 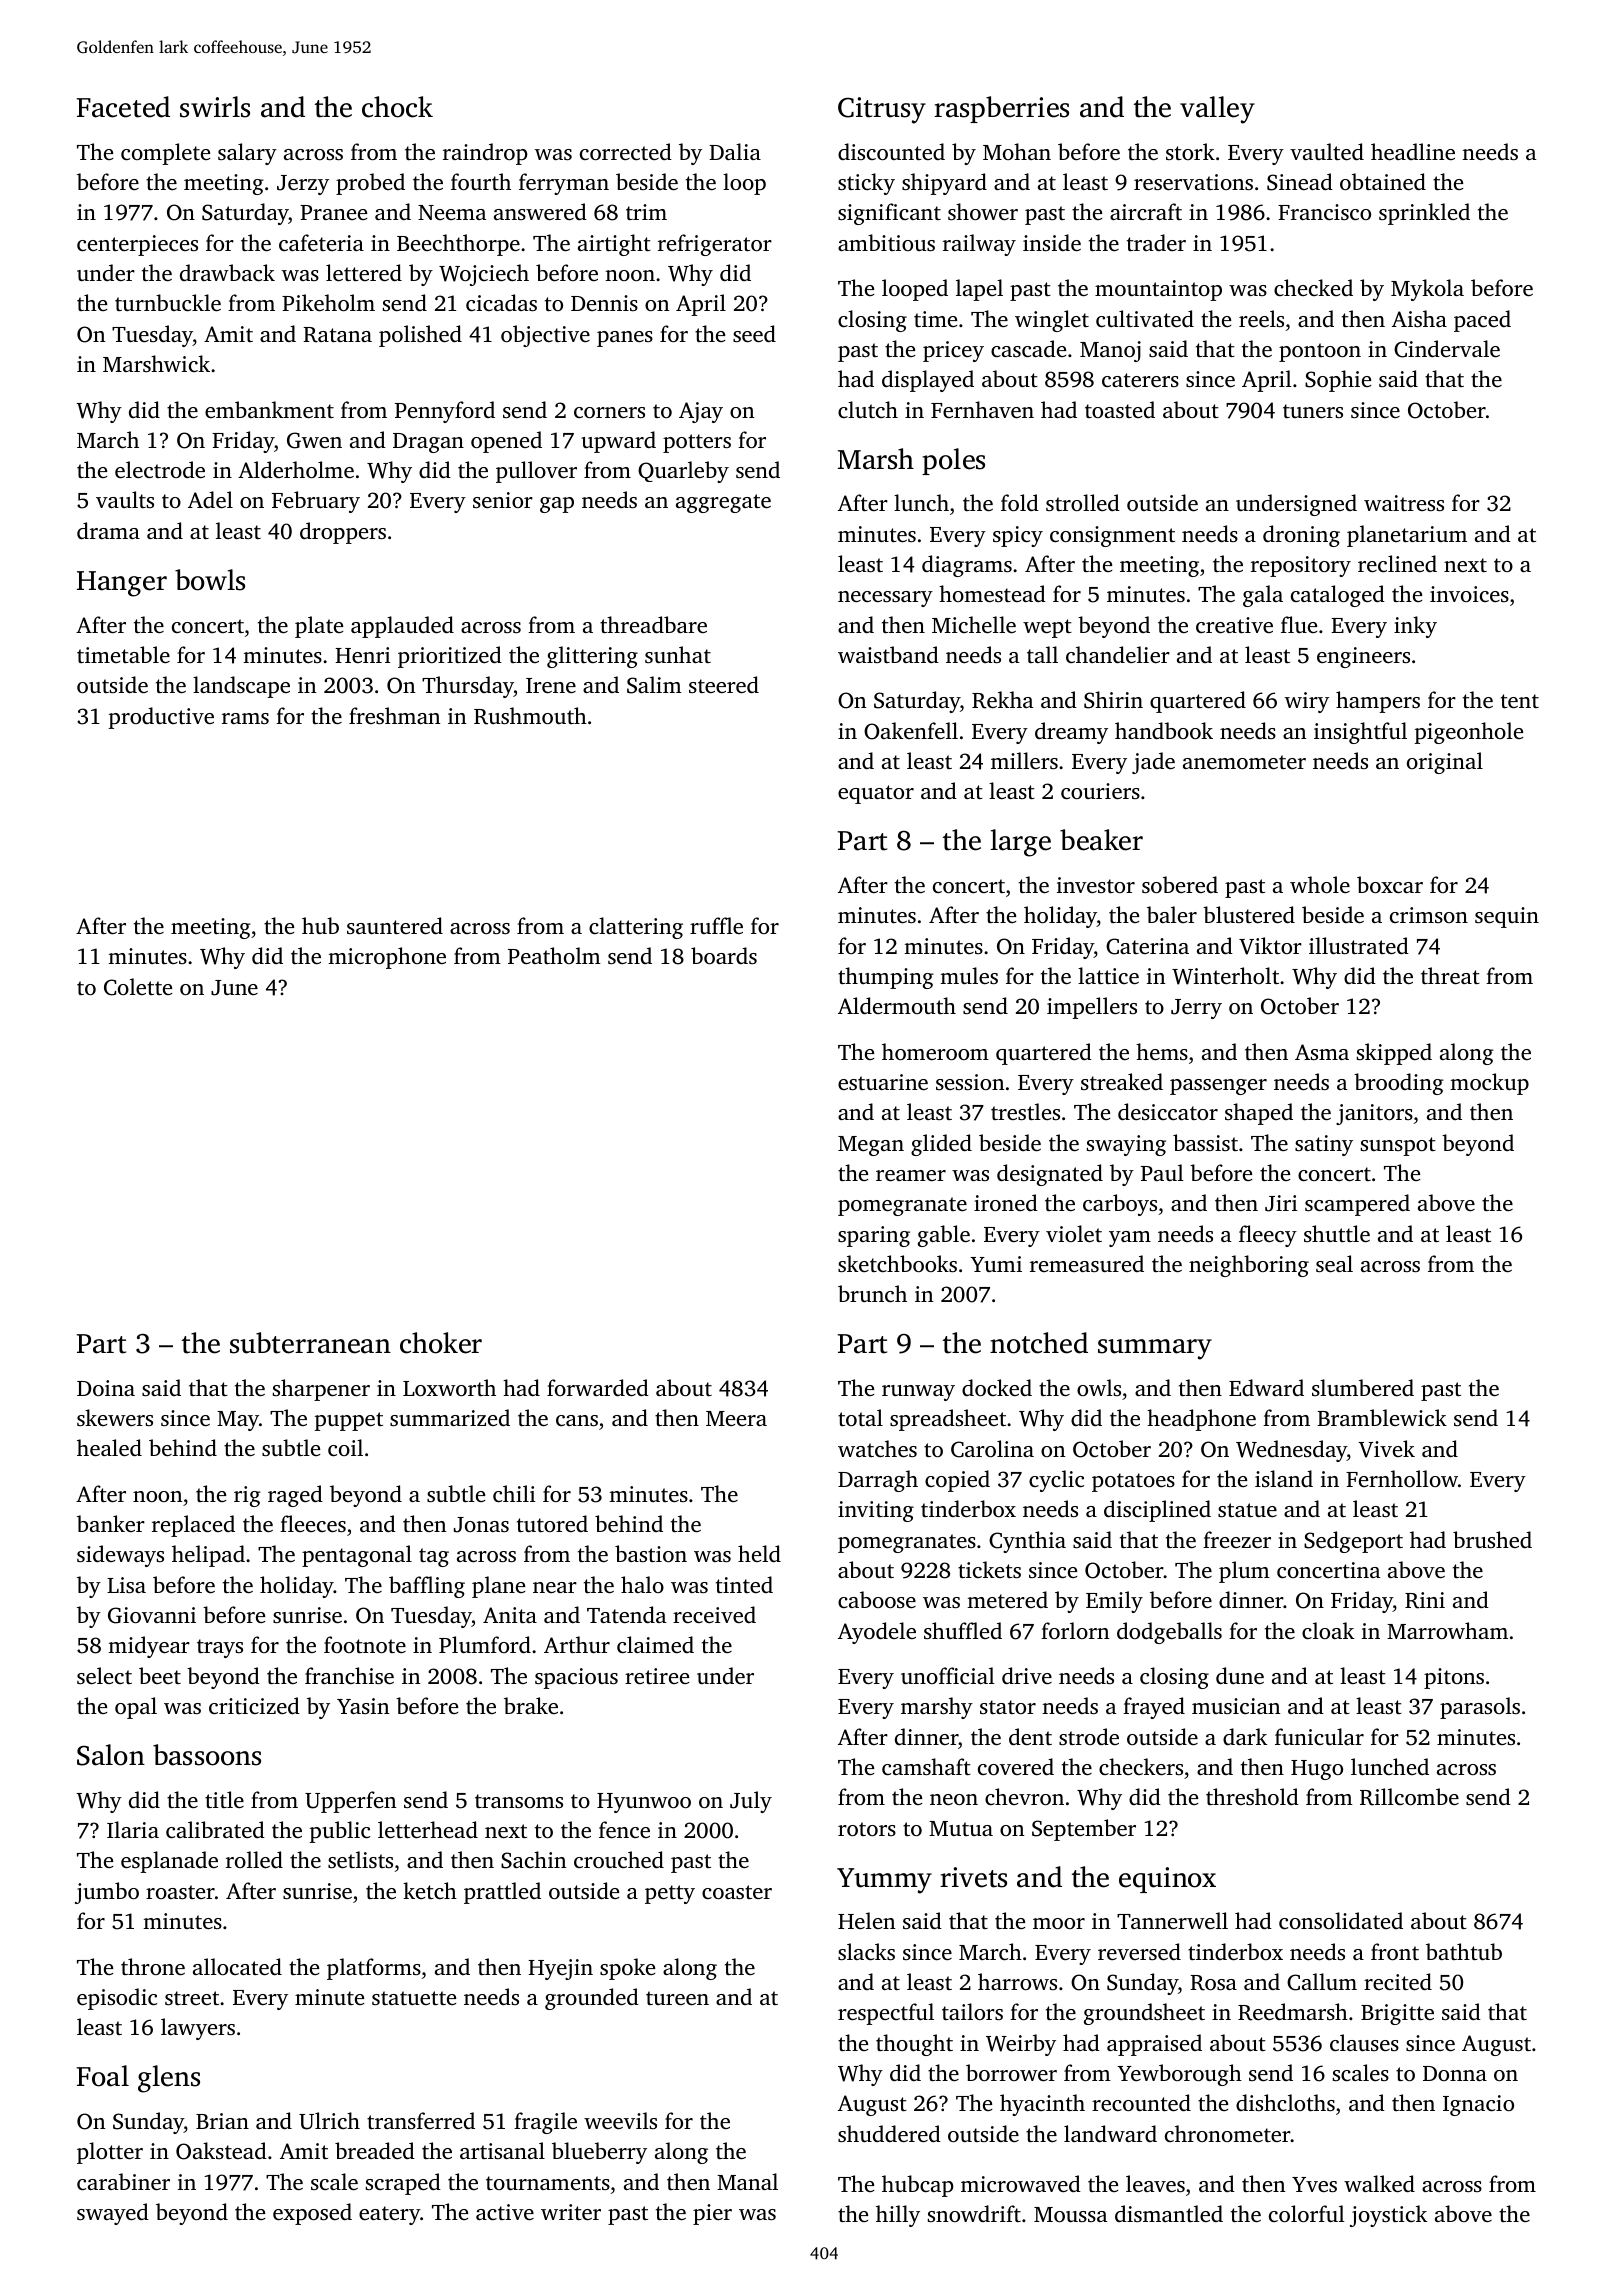 I want to click on reels, so click(x=1261, y=318).
